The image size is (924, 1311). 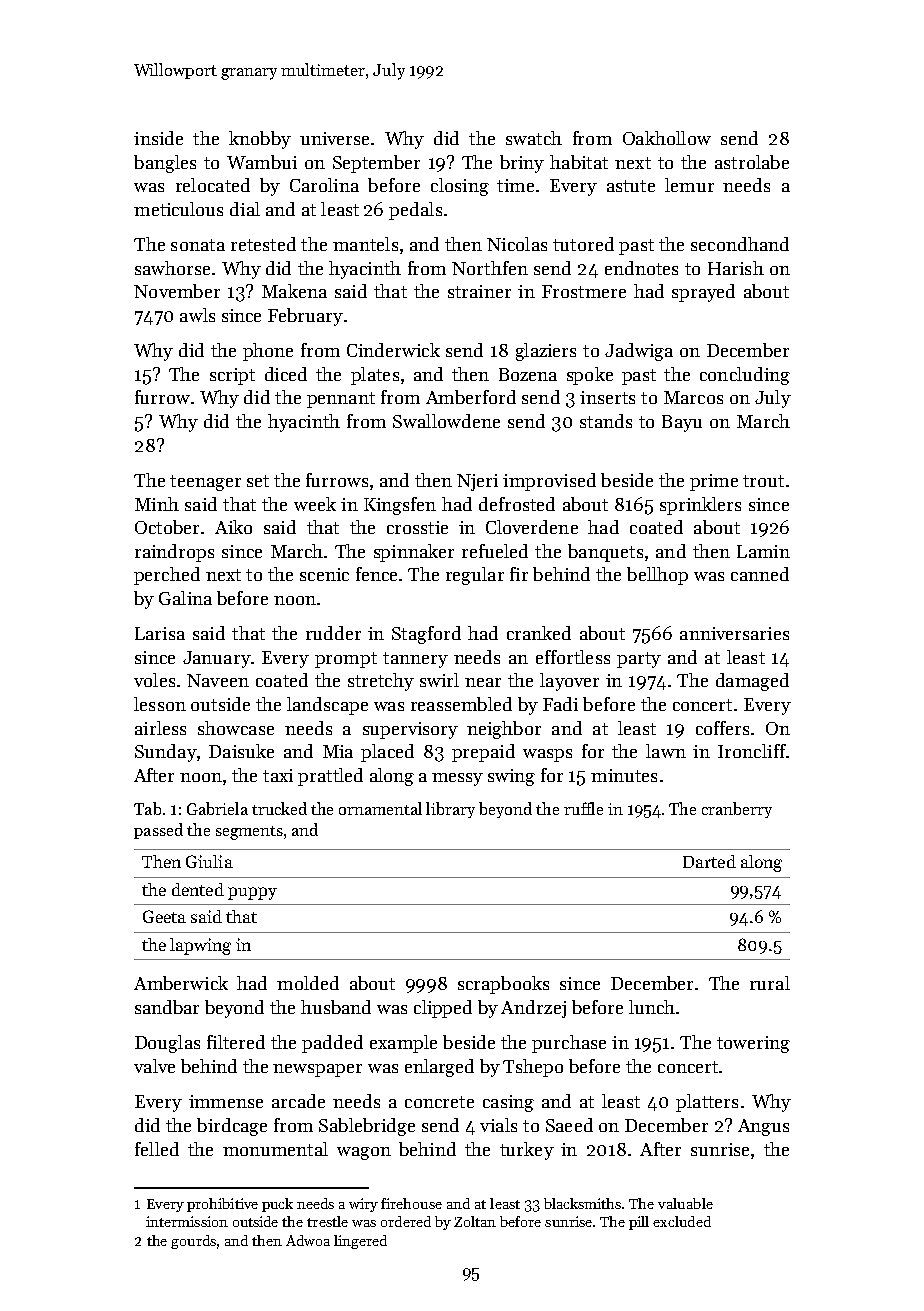 I want to click on cranberry, so click(x=737, y=810).
